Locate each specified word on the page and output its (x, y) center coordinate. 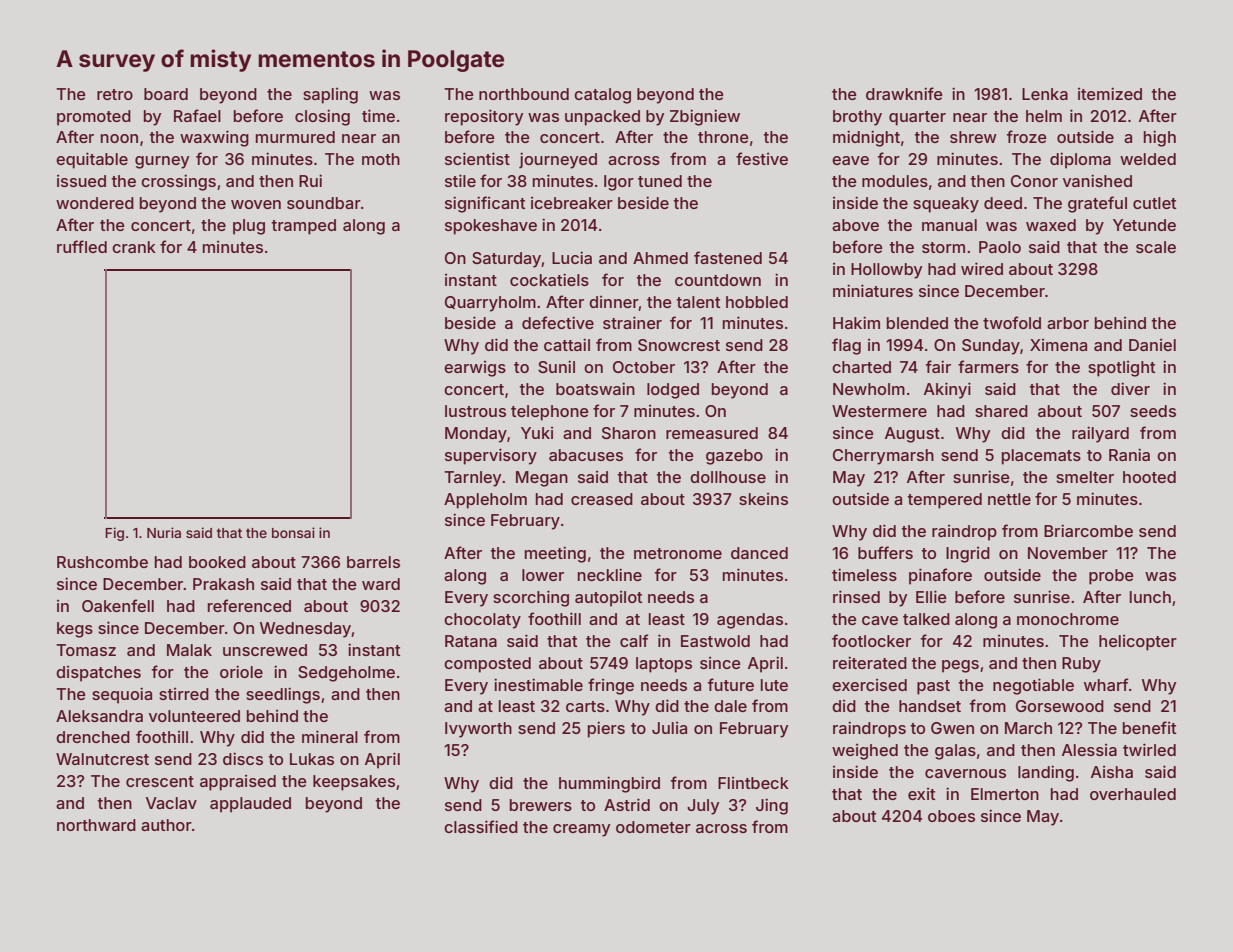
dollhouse (728, 477)
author (166, 825)
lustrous (475, 411)
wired (982, 268)
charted (861, 367)
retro (115, 94)
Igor (619, 183)
